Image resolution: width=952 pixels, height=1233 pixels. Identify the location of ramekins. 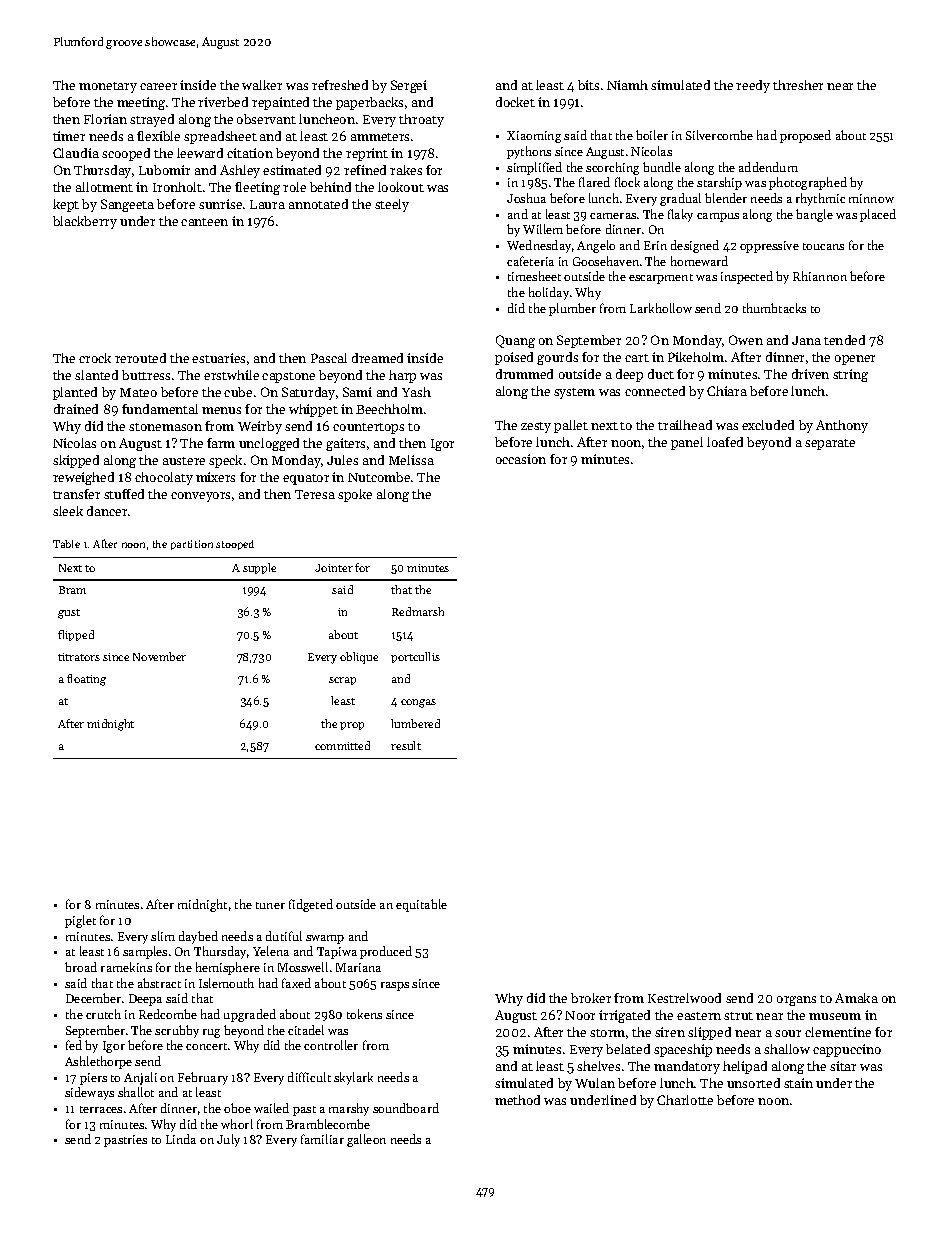
(126, 967).
